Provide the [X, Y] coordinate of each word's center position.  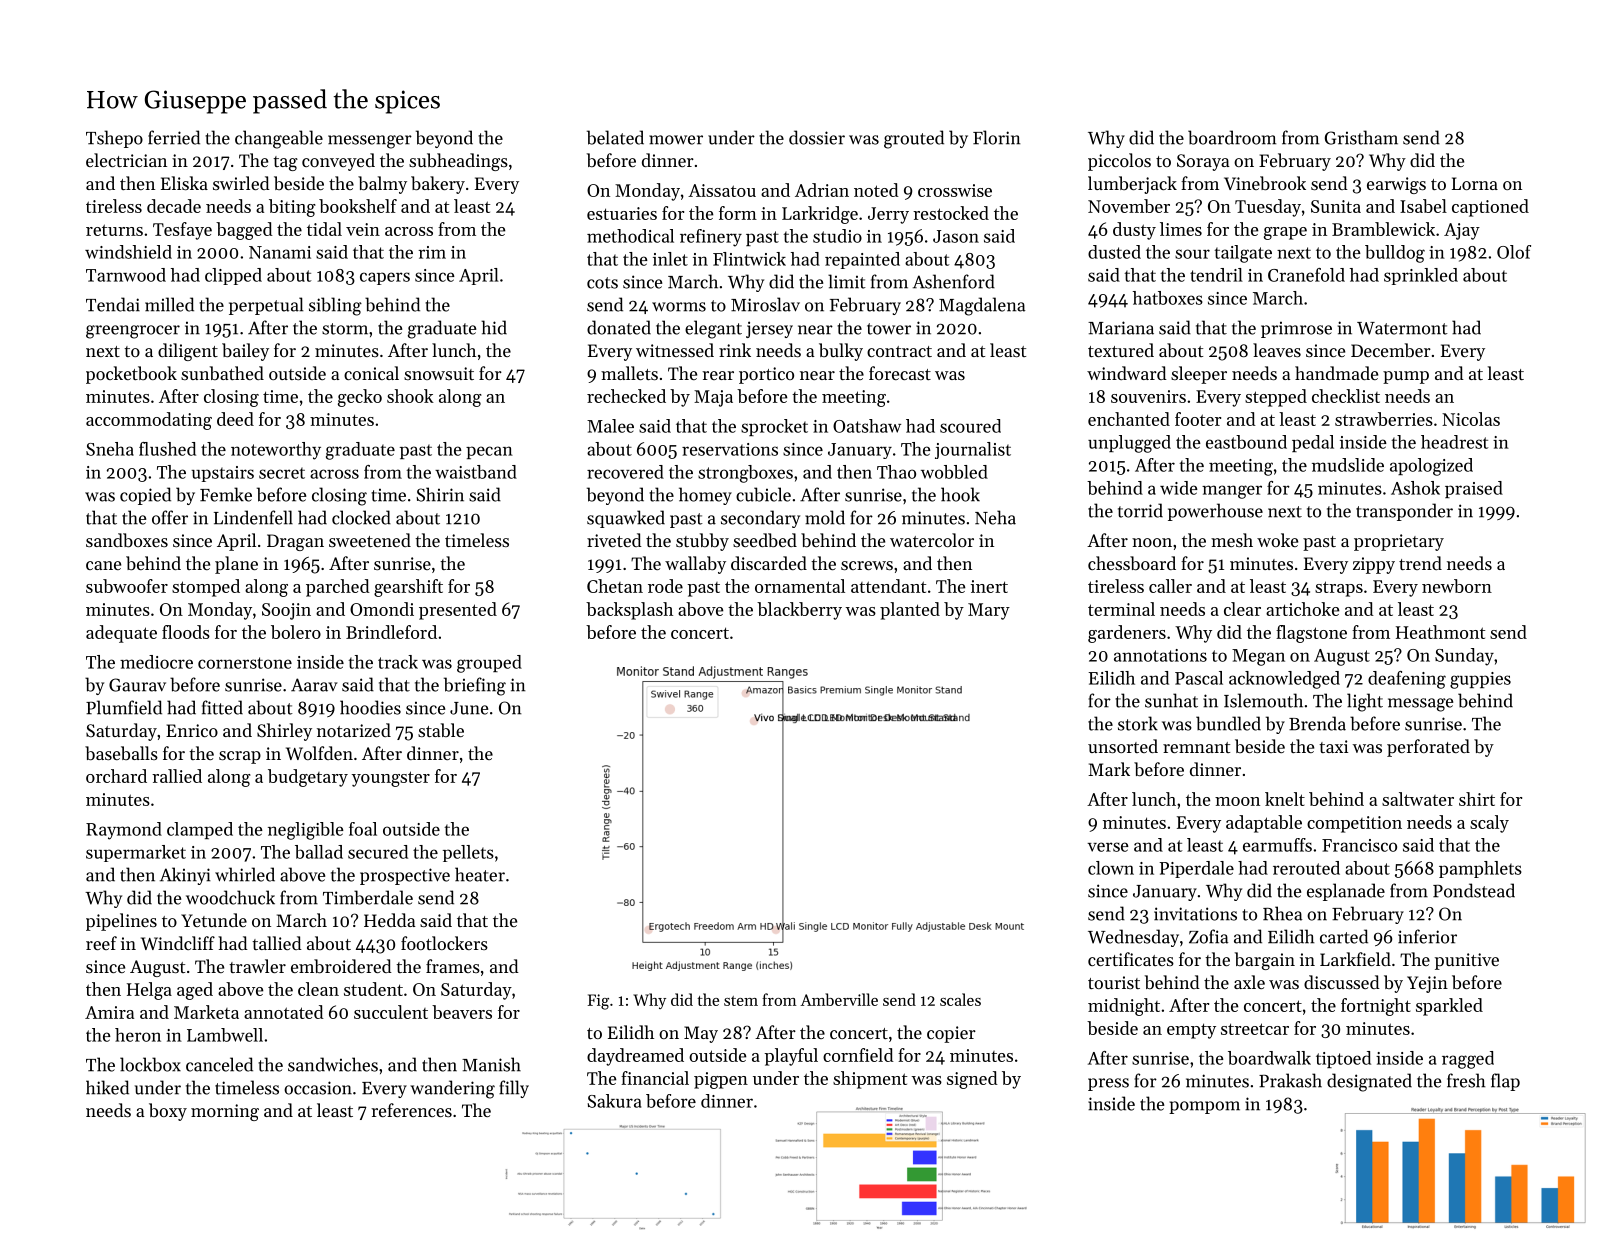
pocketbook [131, 375]
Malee [610, 426]
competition [1354, 824]
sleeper [1199, 375]
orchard [116, 776]
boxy [168, 1112]
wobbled [954, 472]
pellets [468, 853]
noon [1152, 542]
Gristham [1361, 137]
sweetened [370, 540]
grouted [914, 139]
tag [285, 163]
